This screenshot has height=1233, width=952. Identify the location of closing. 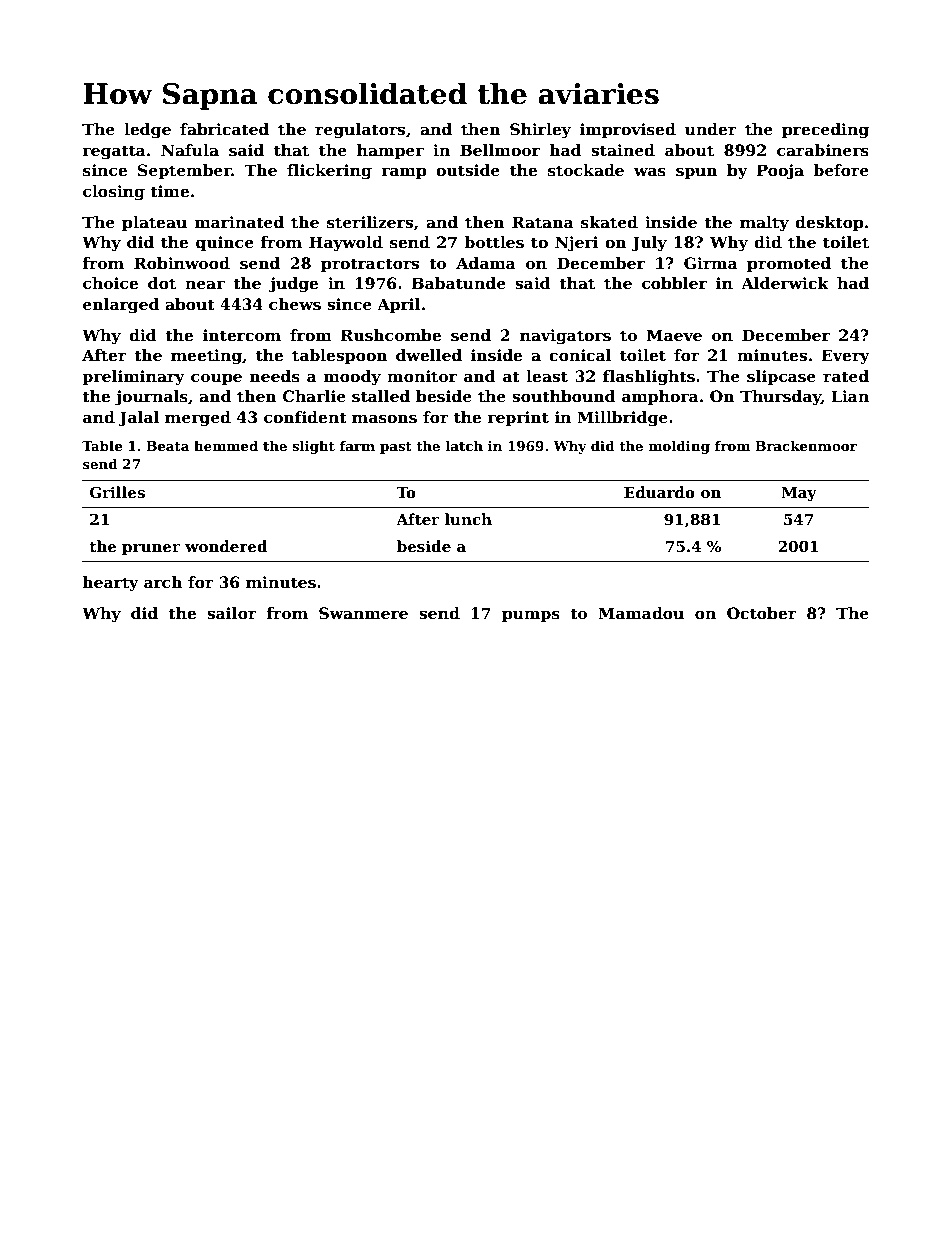
(114, 193).
